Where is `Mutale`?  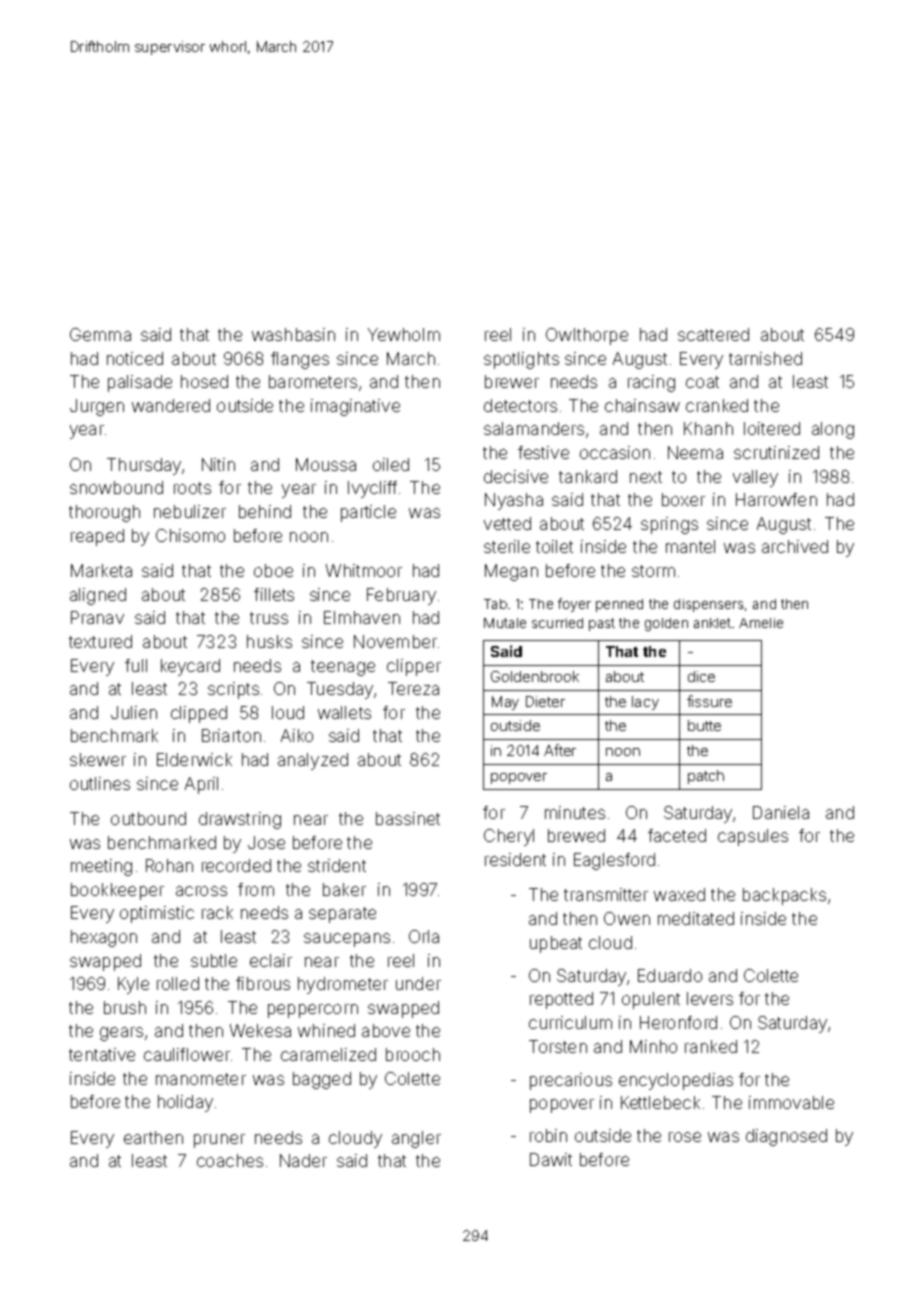 Mutale is located at coordinates (505, 623).
